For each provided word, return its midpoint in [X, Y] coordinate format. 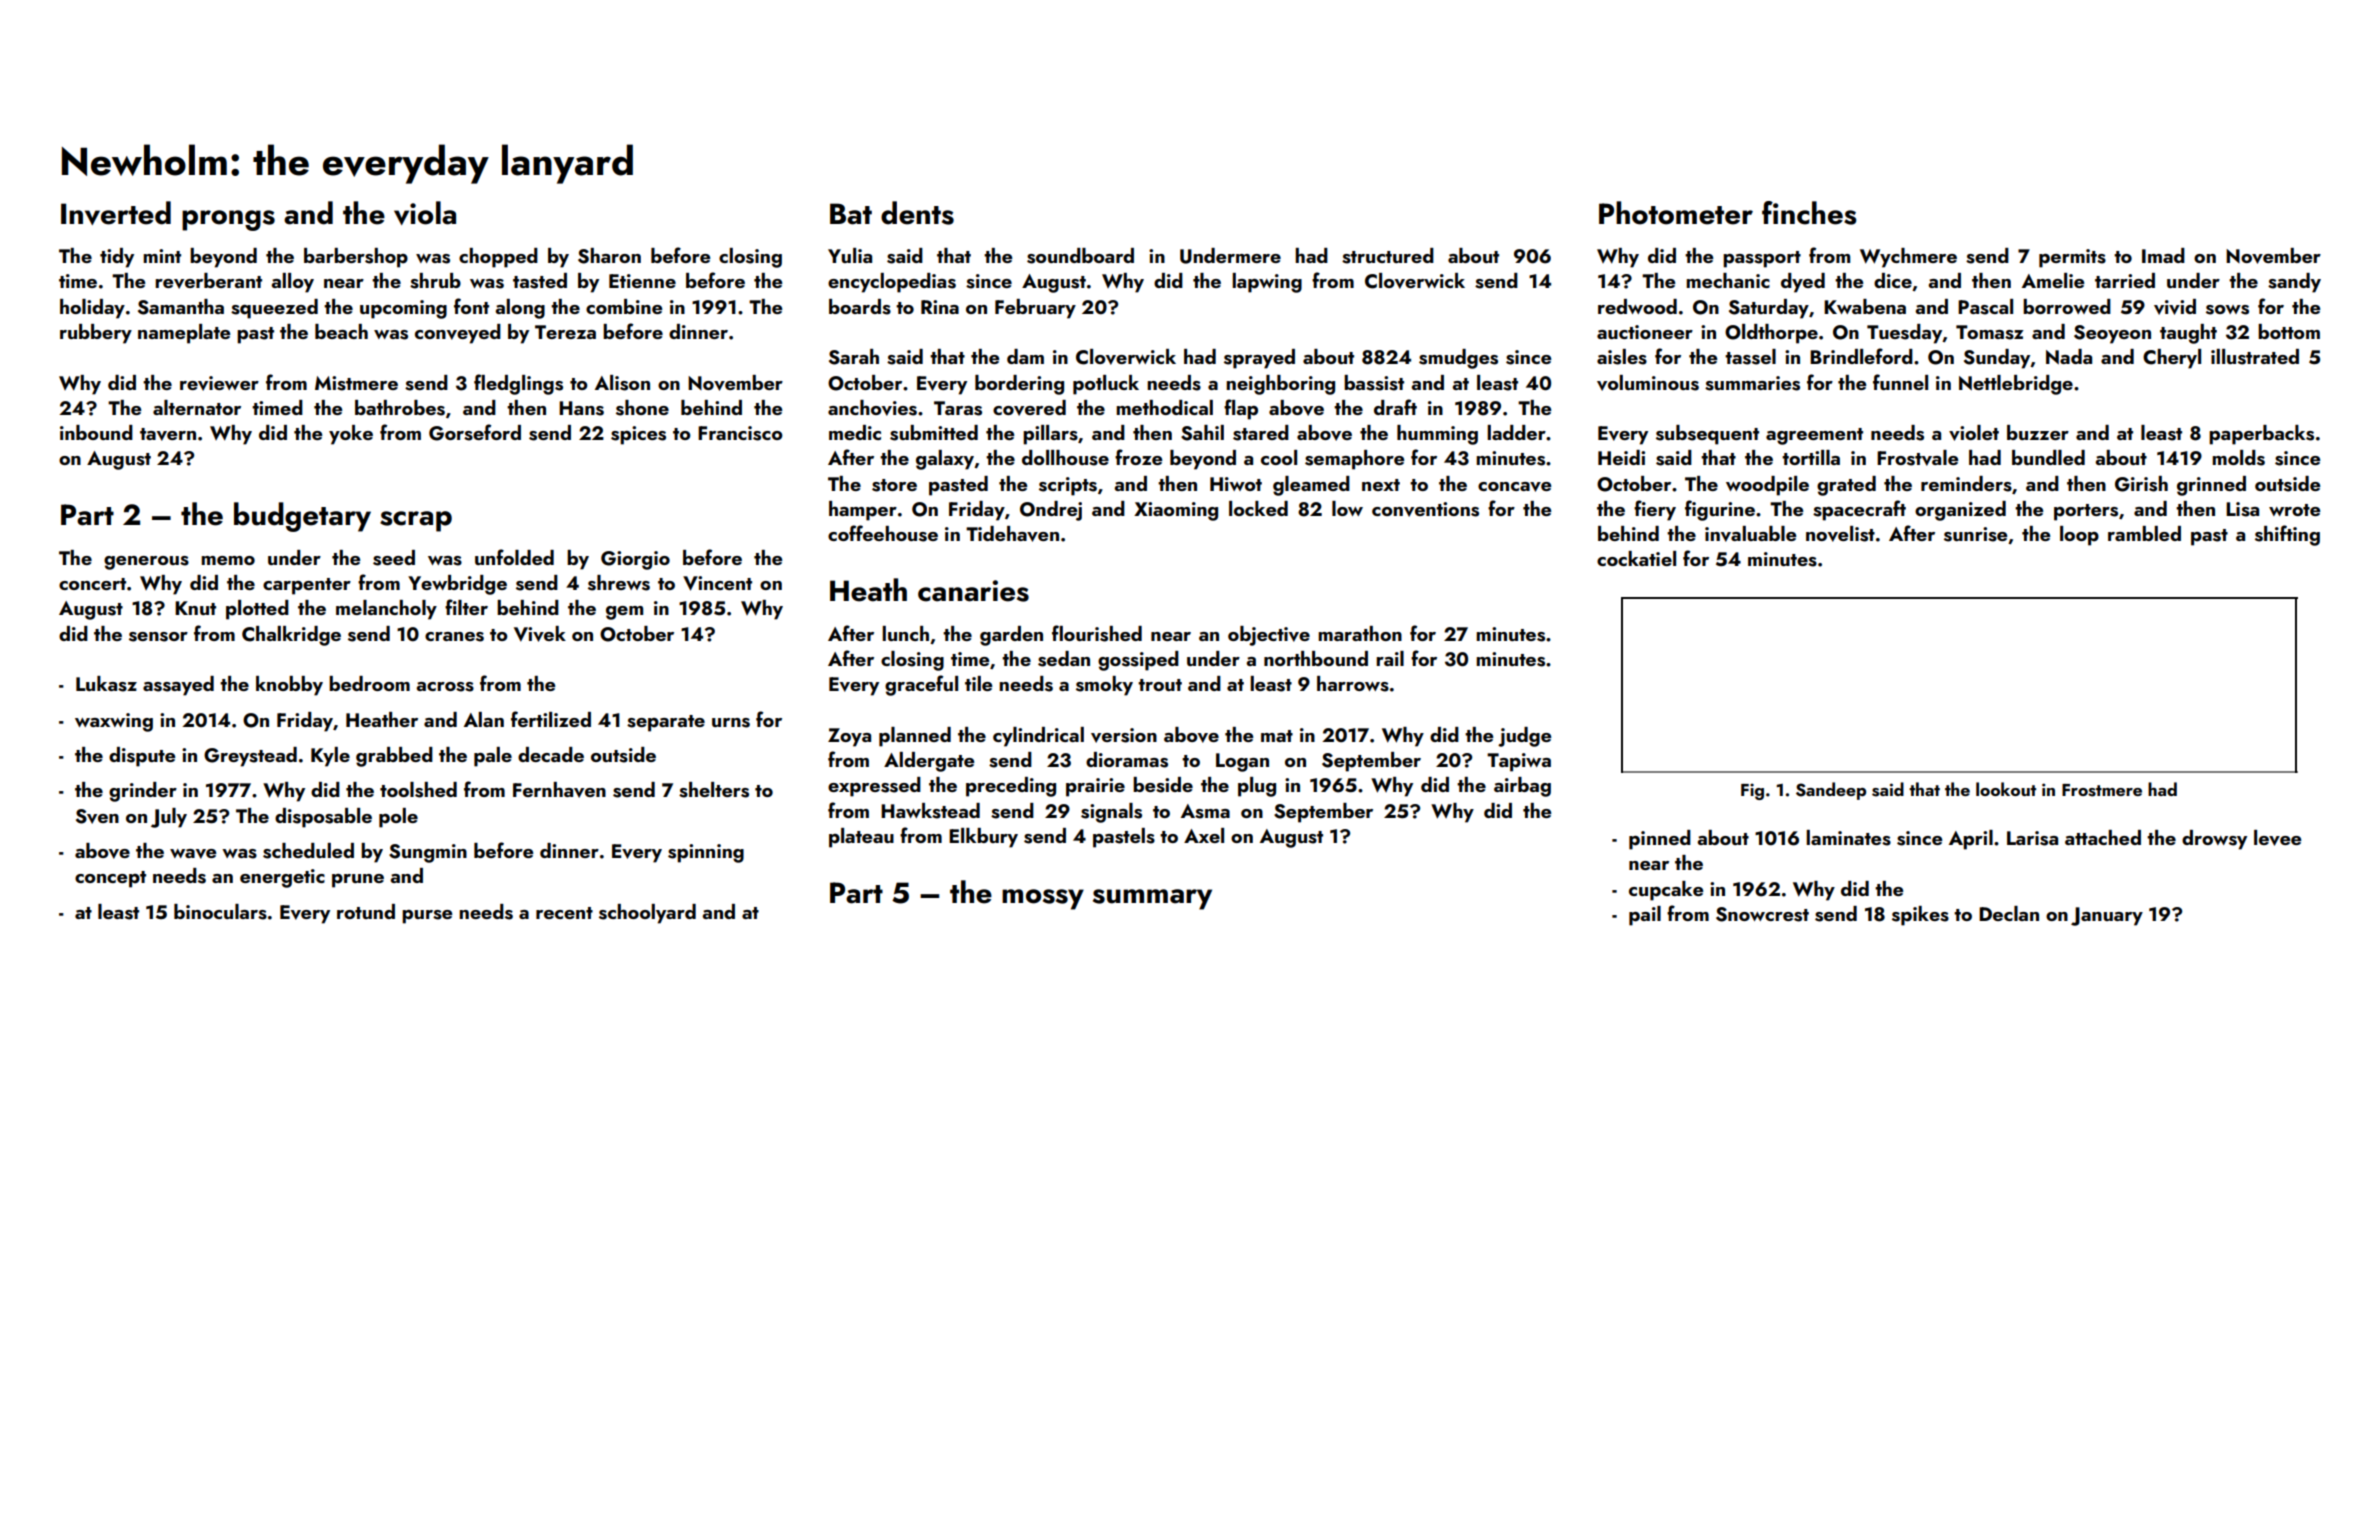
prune [358, 881]
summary [1152, 899]
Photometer [1676, 213]
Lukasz [106, 684]
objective [1269, 636]
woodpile [1767, 486]
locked [1258, 508]
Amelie [2053, 280]
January [2107, 916]
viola [425, 213]
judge [1524, 737]
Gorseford [475, 432]
